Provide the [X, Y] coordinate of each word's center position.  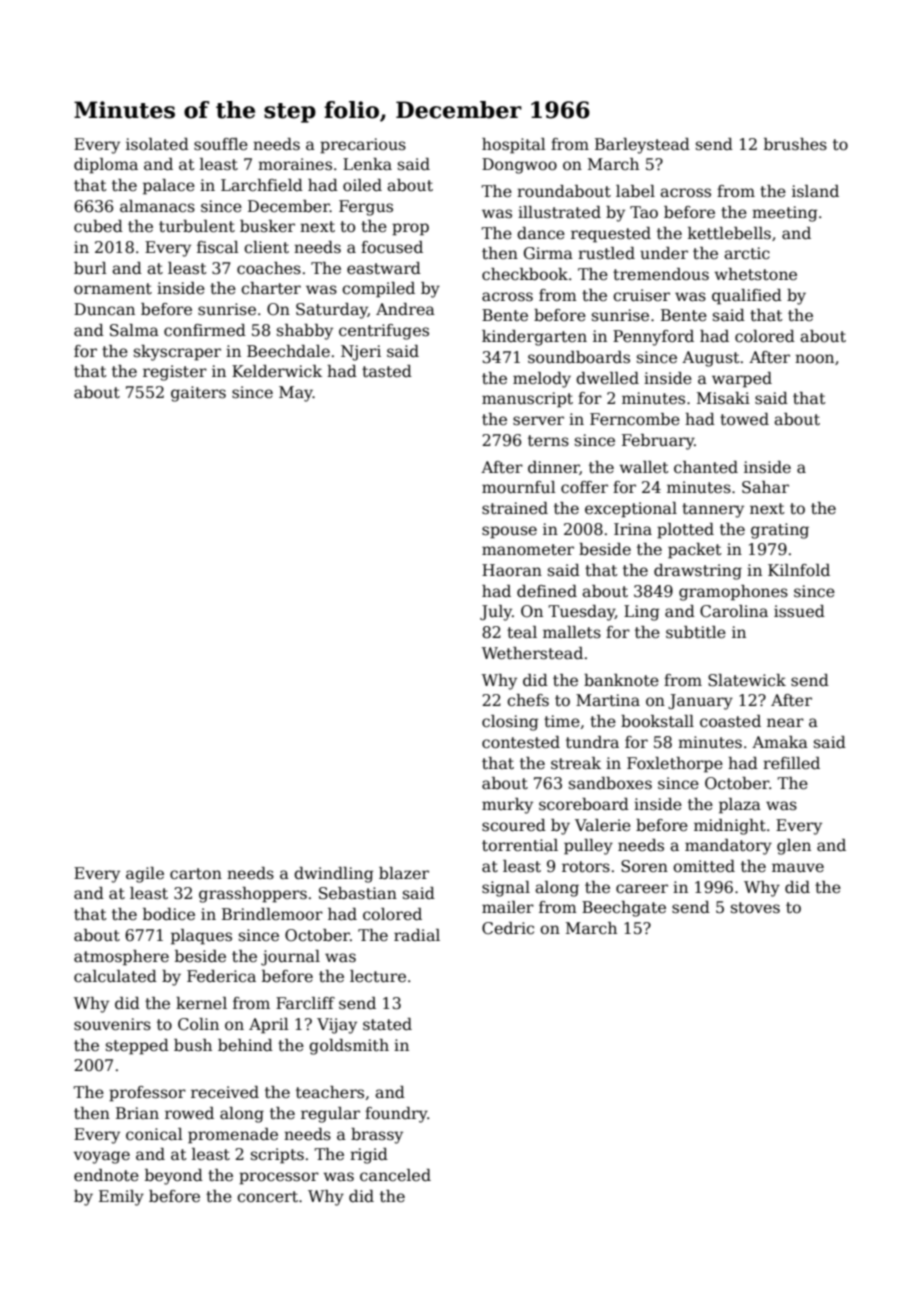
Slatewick [747, 680]
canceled [395, 1175]
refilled [791, 763]
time [562, 721]
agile [145, 875]
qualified [747, 297]
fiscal [218, 247]
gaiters [198, 394]
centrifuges [384, 332]
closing [510, 723]
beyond [174, 1177]
